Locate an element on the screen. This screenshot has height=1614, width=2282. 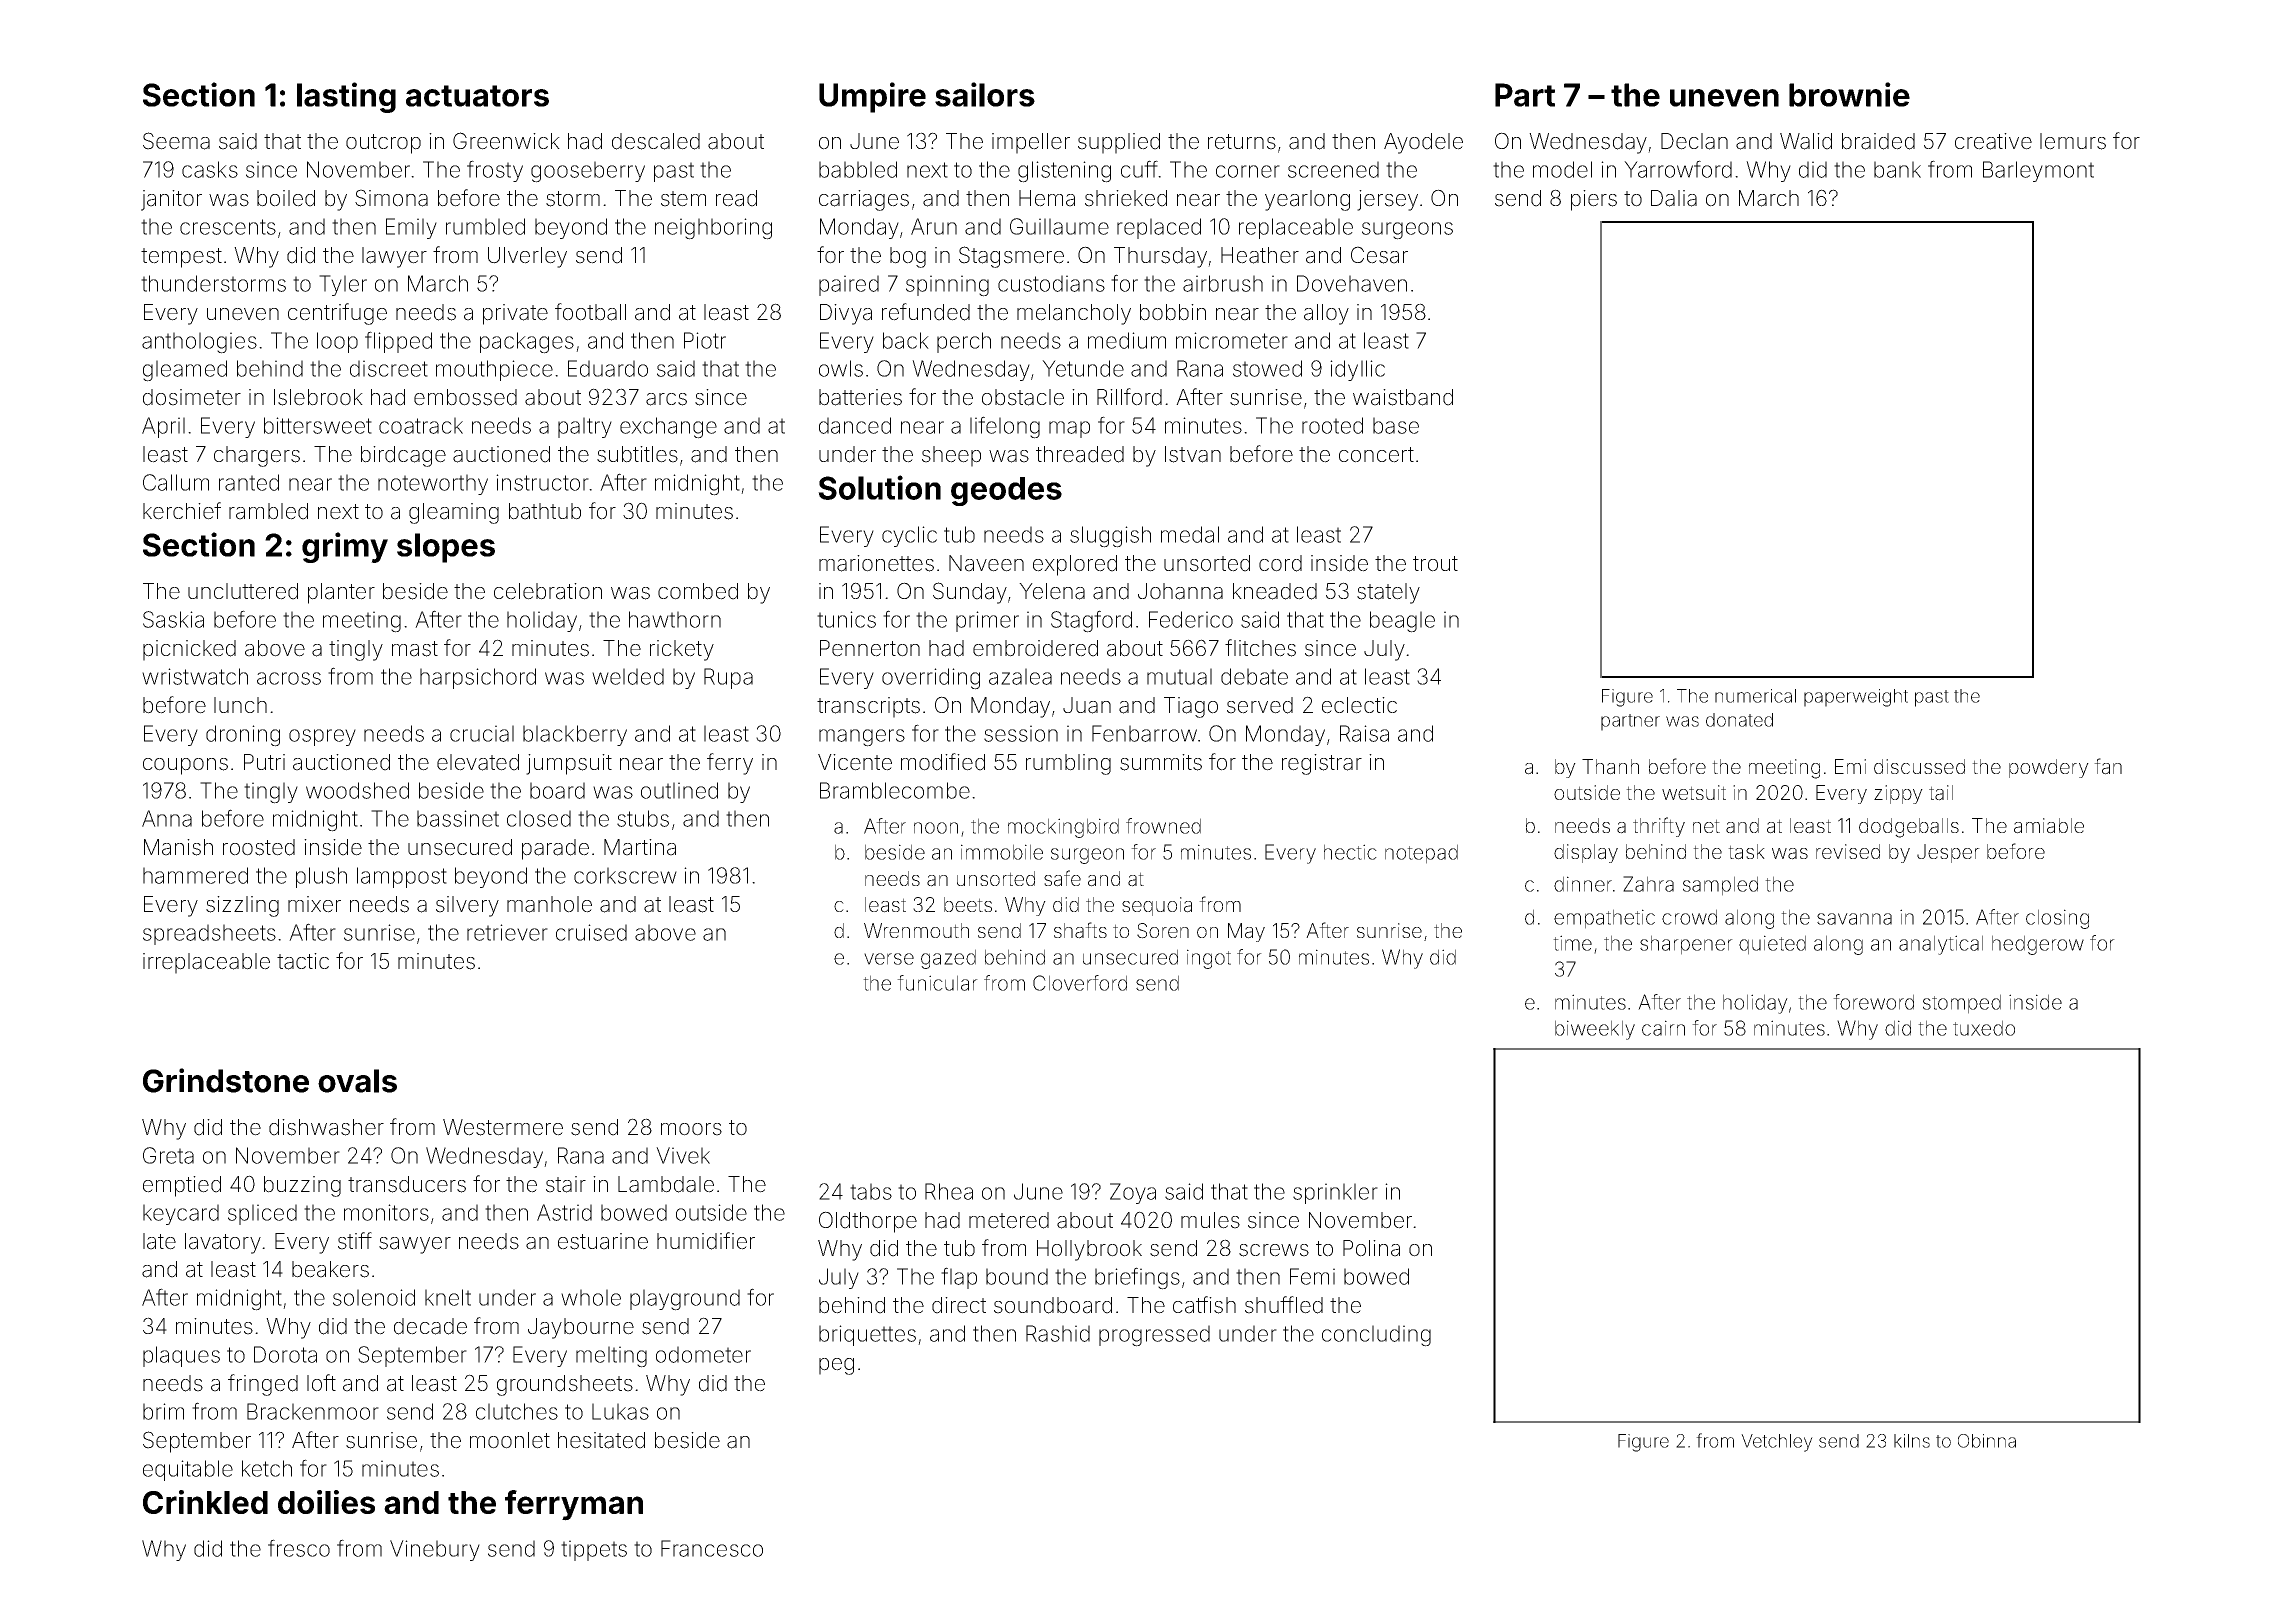
peg is located at coordinates (836, 1366).
